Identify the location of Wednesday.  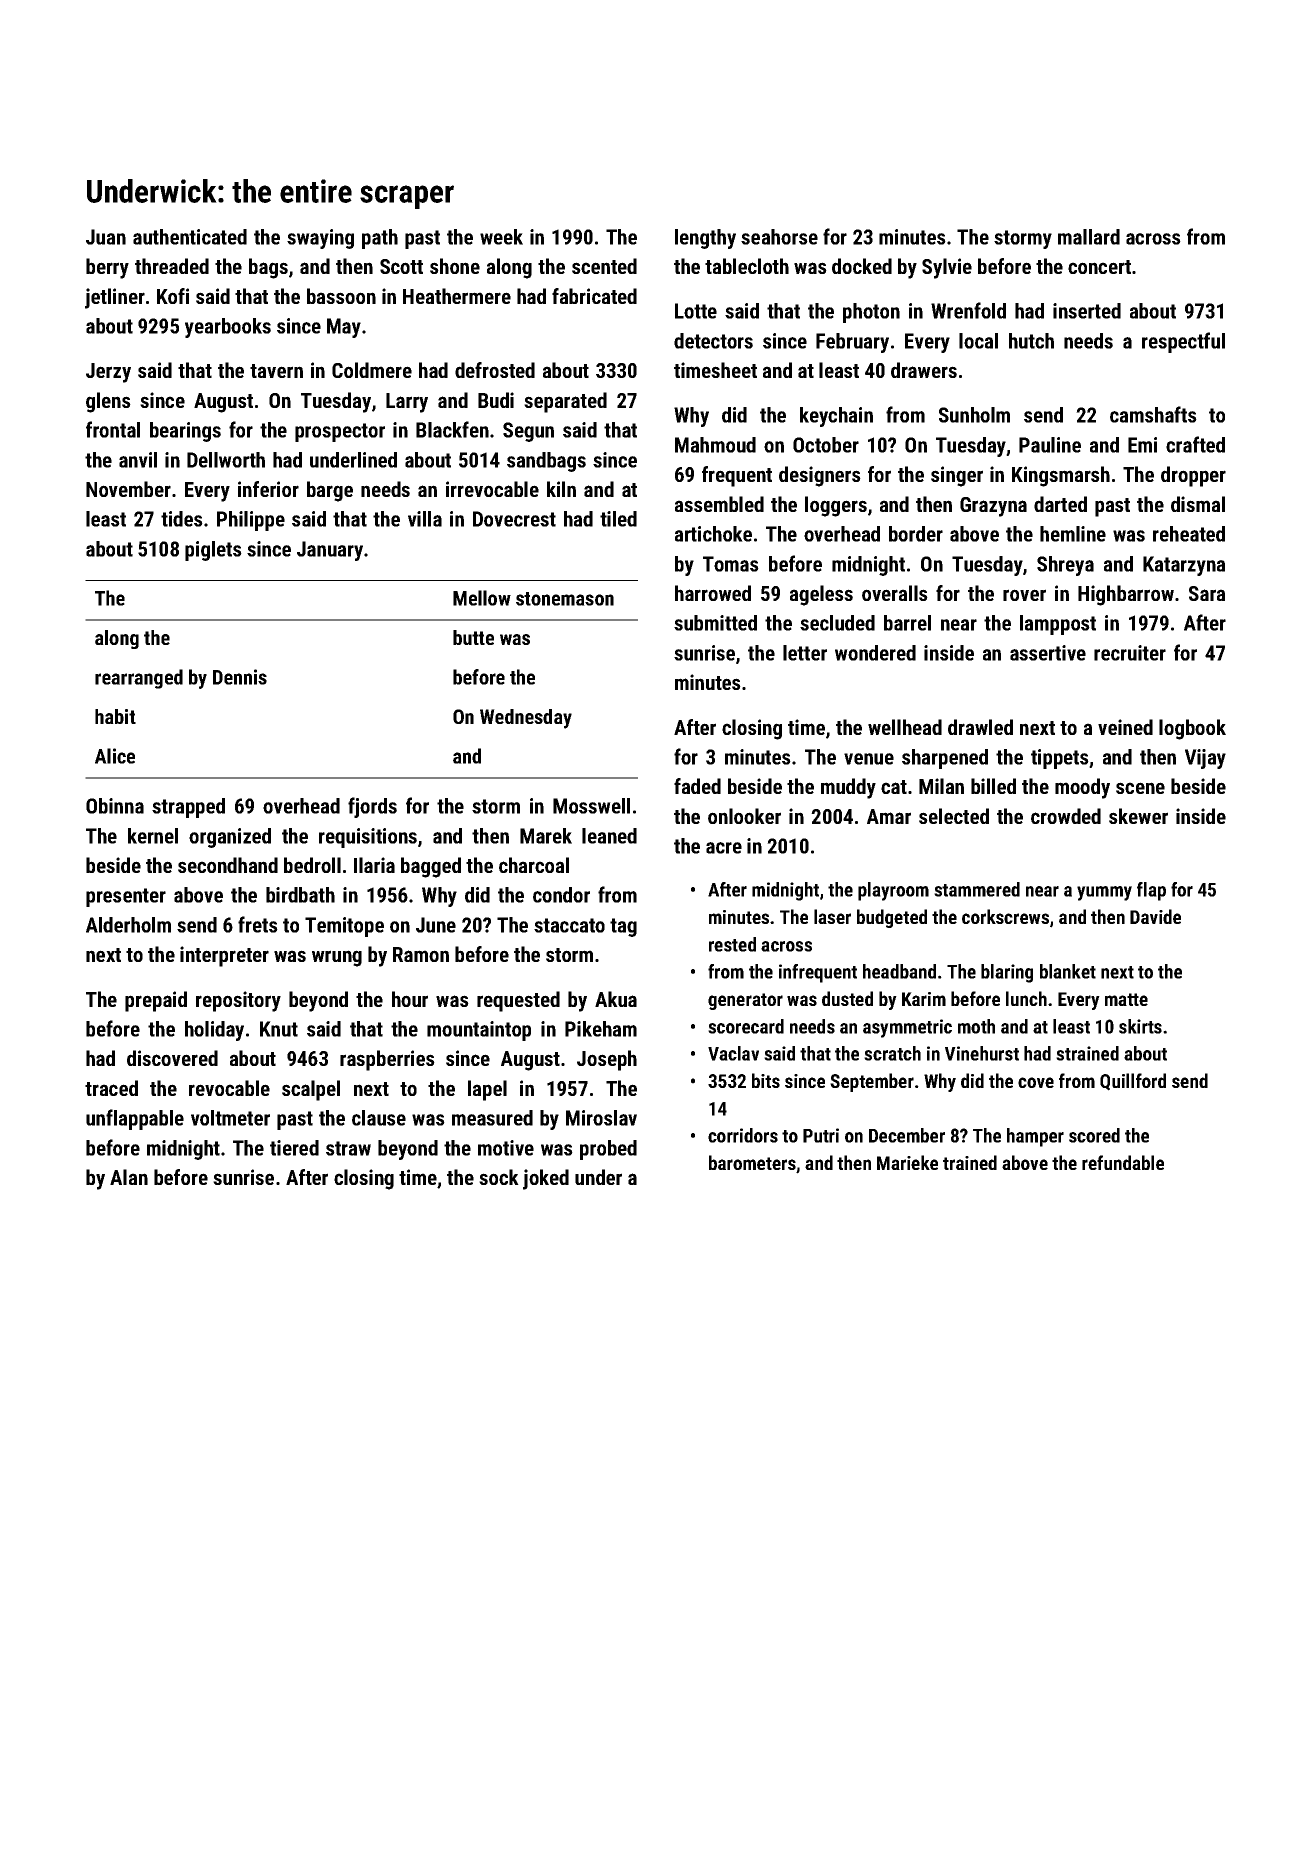
(526, 719).
